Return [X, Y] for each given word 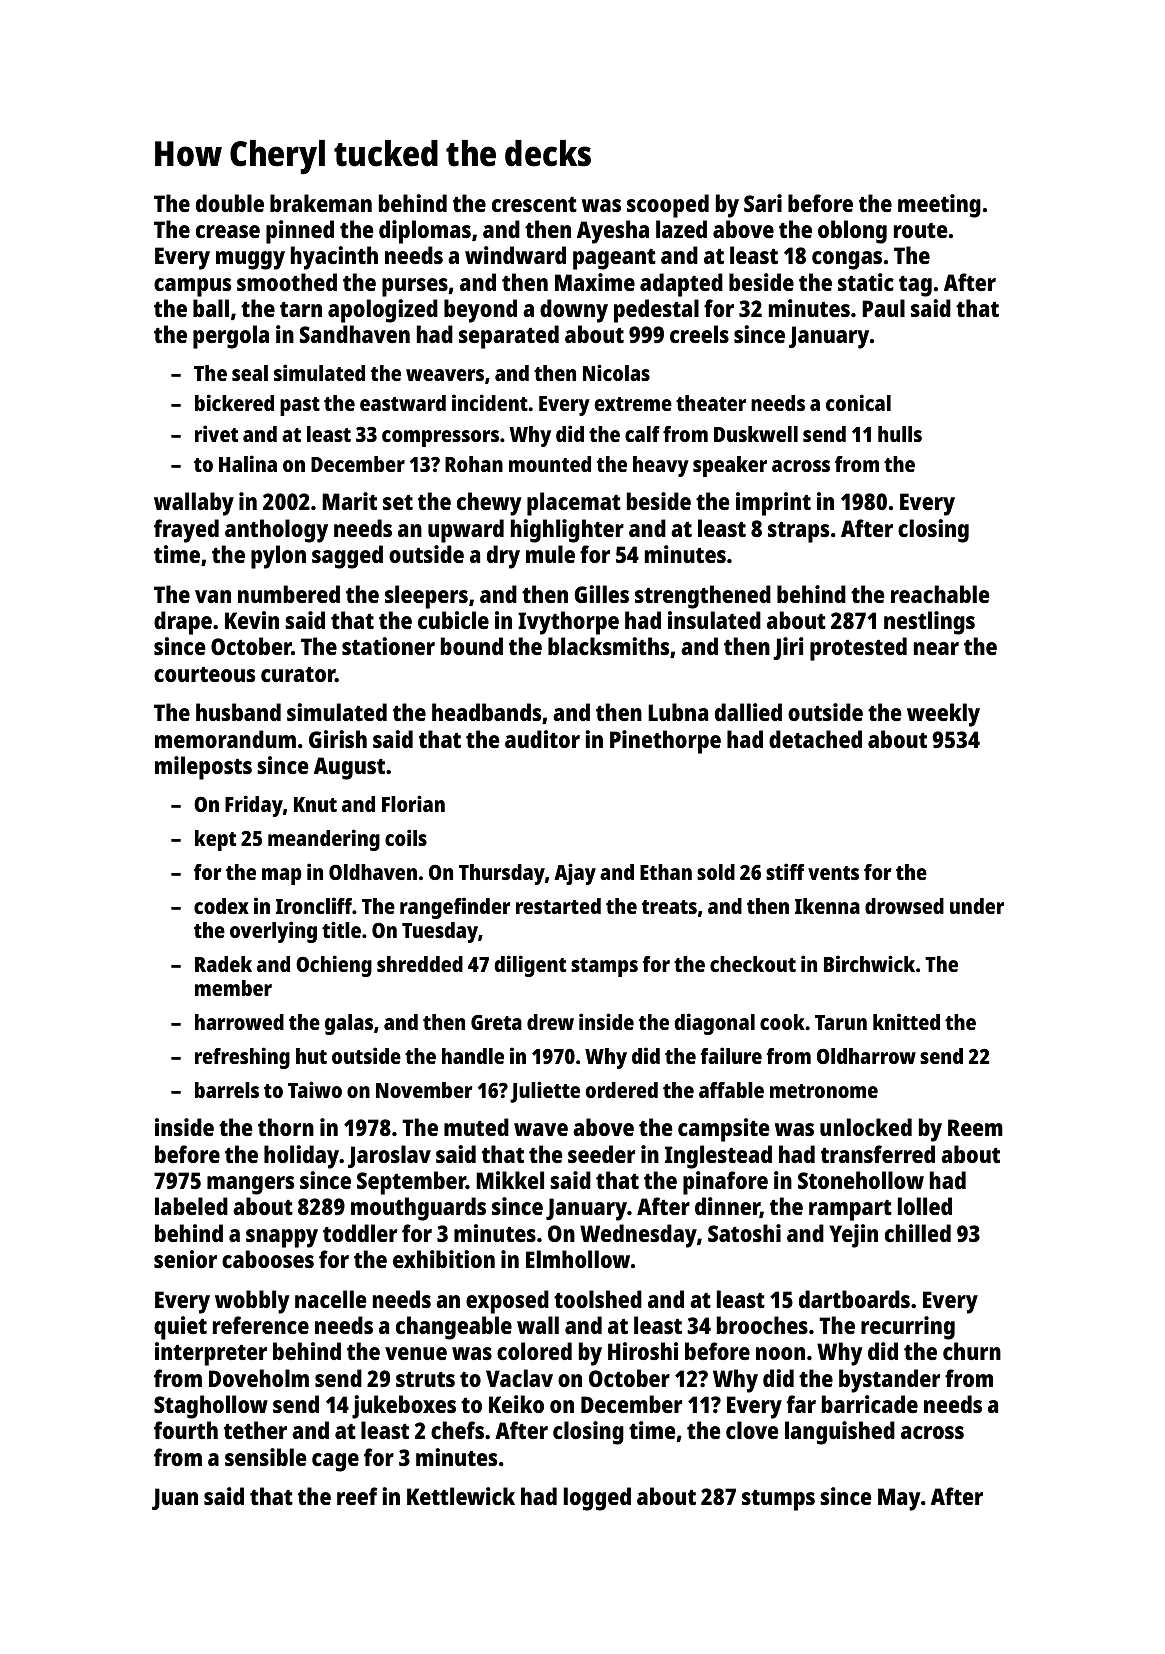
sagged [347, 557]
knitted [906, 1021]
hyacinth [334, 258]
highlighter [567, 531]
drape [183, 623]
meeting [939, 206]
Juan [175, 1499]
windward [515, 255]
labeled [191, 1206]
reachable [940, 594]
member [233, 988]
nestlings [929, 623]
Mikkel [510, 1180]
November [424, 1090]
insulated [714, 620]
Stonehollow [861, 1180]
